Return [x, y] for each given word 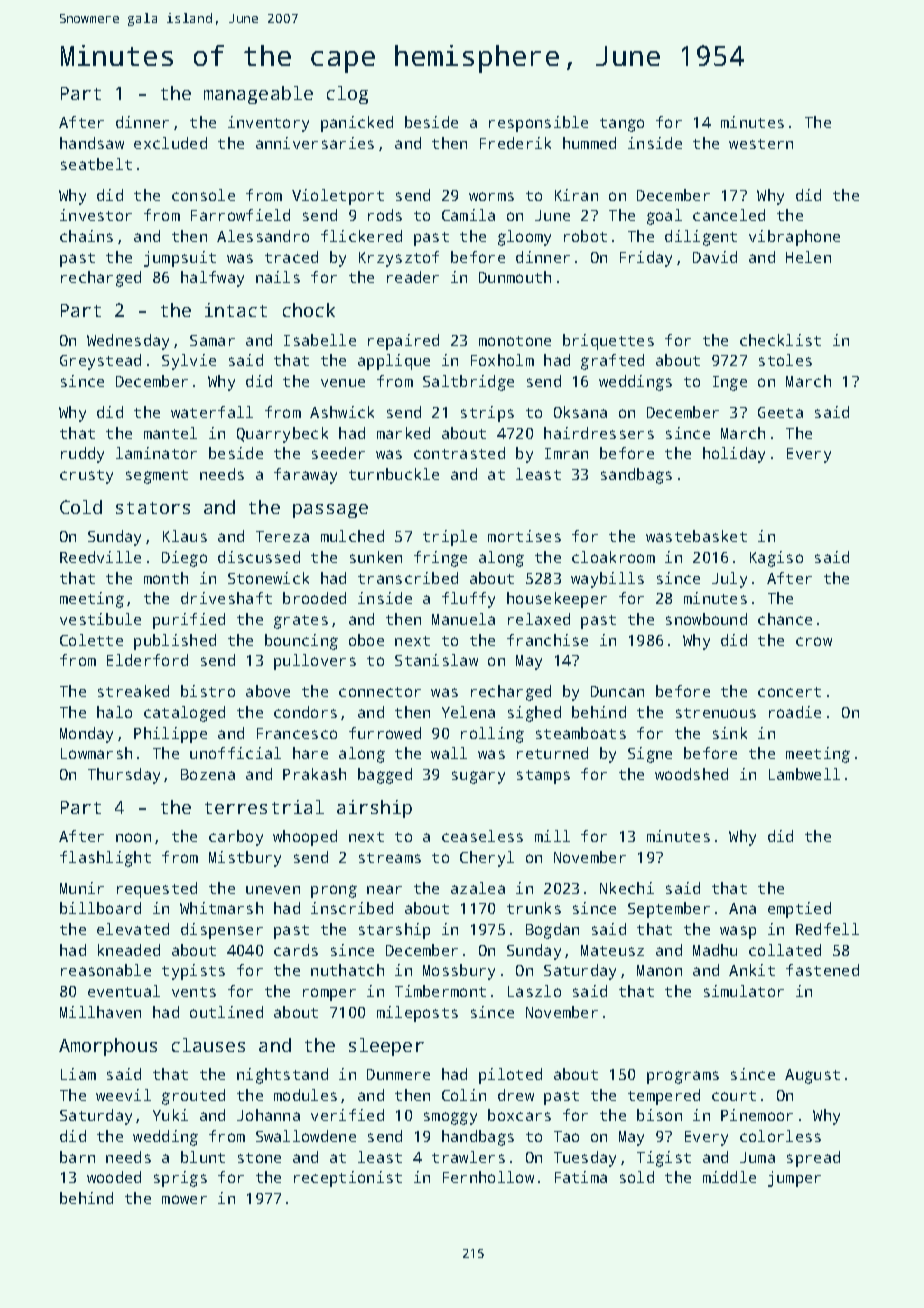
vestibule [100, 619]
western [761, 144]
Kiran [576, 195]
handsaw [92, 143]
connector [380, 692]
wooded [114, 1177]
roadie [795, 712]
